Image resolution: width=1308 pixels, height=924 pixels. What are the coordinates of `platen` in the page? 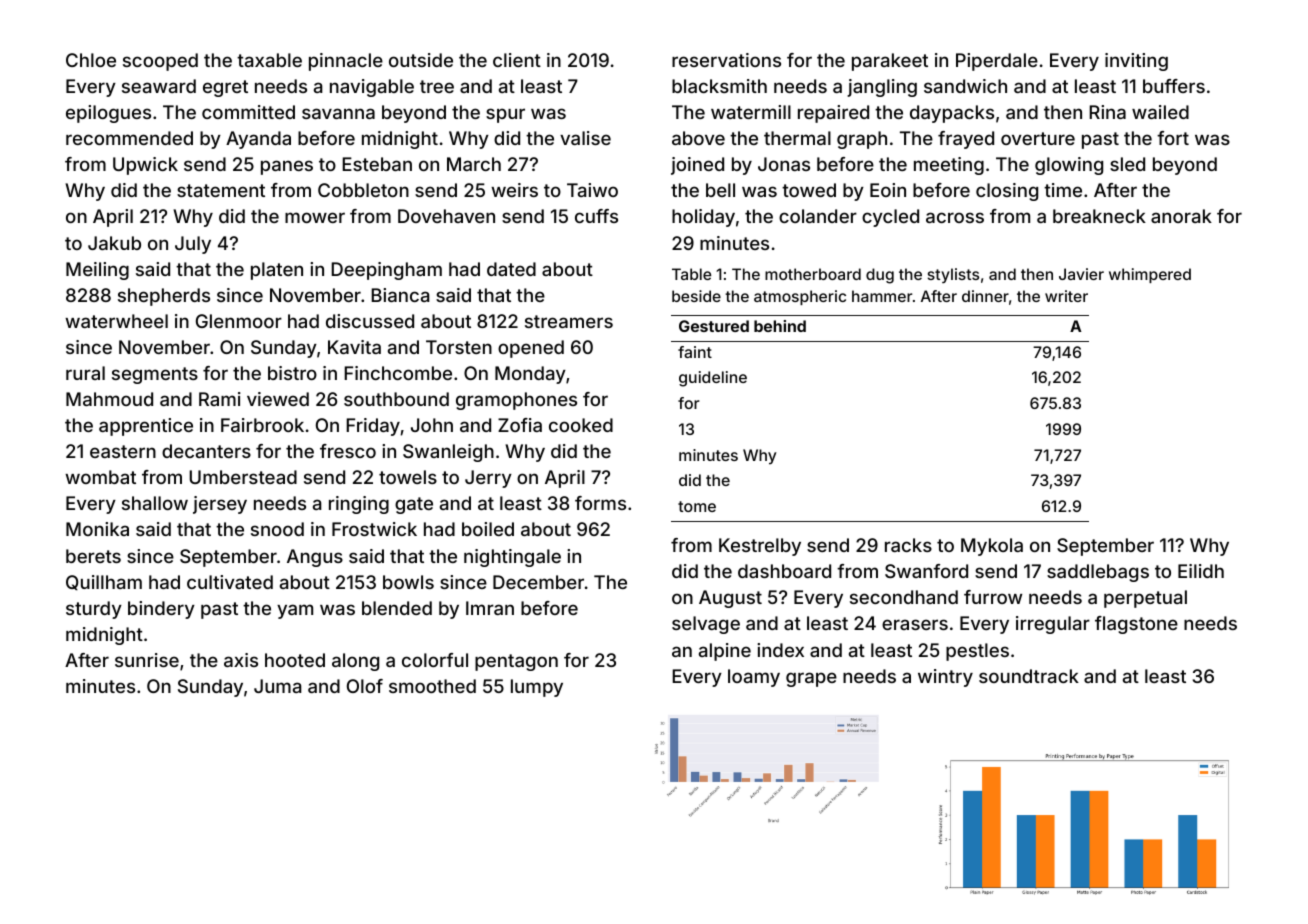 It's located at (277, 271).
